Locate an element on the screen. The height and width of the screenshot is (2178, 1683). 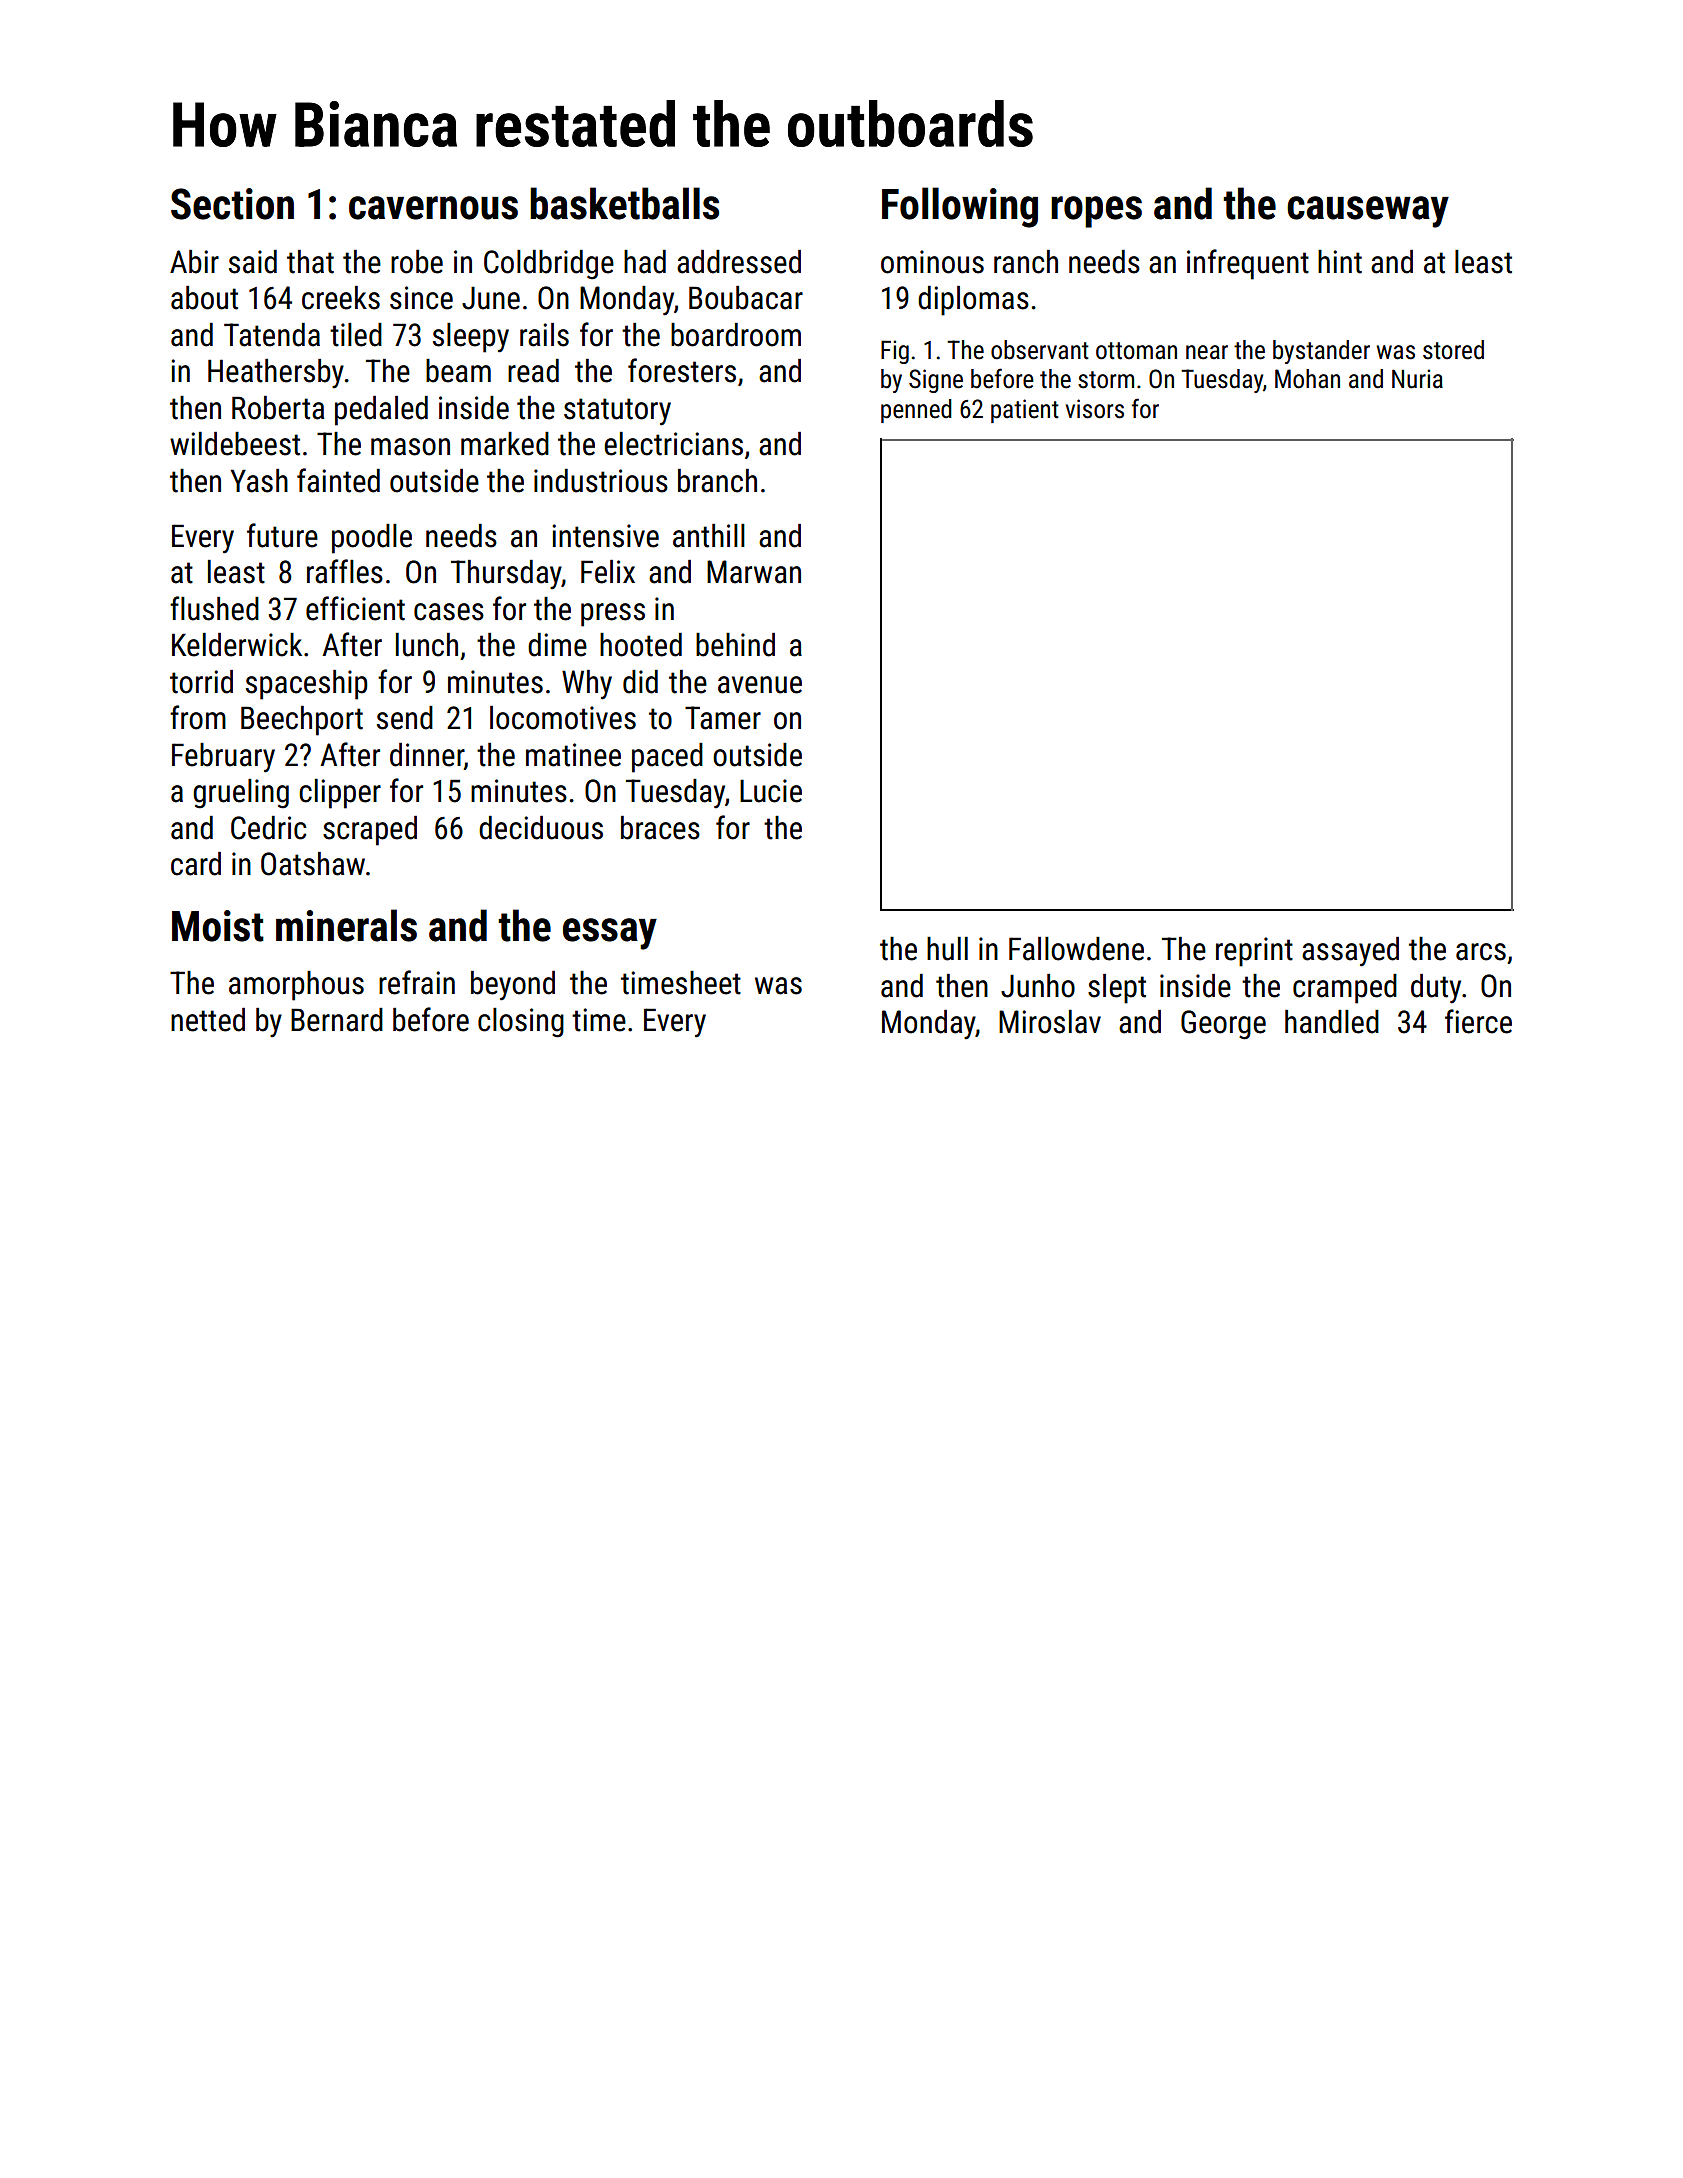
penned is located at coordinates (916, 411).
